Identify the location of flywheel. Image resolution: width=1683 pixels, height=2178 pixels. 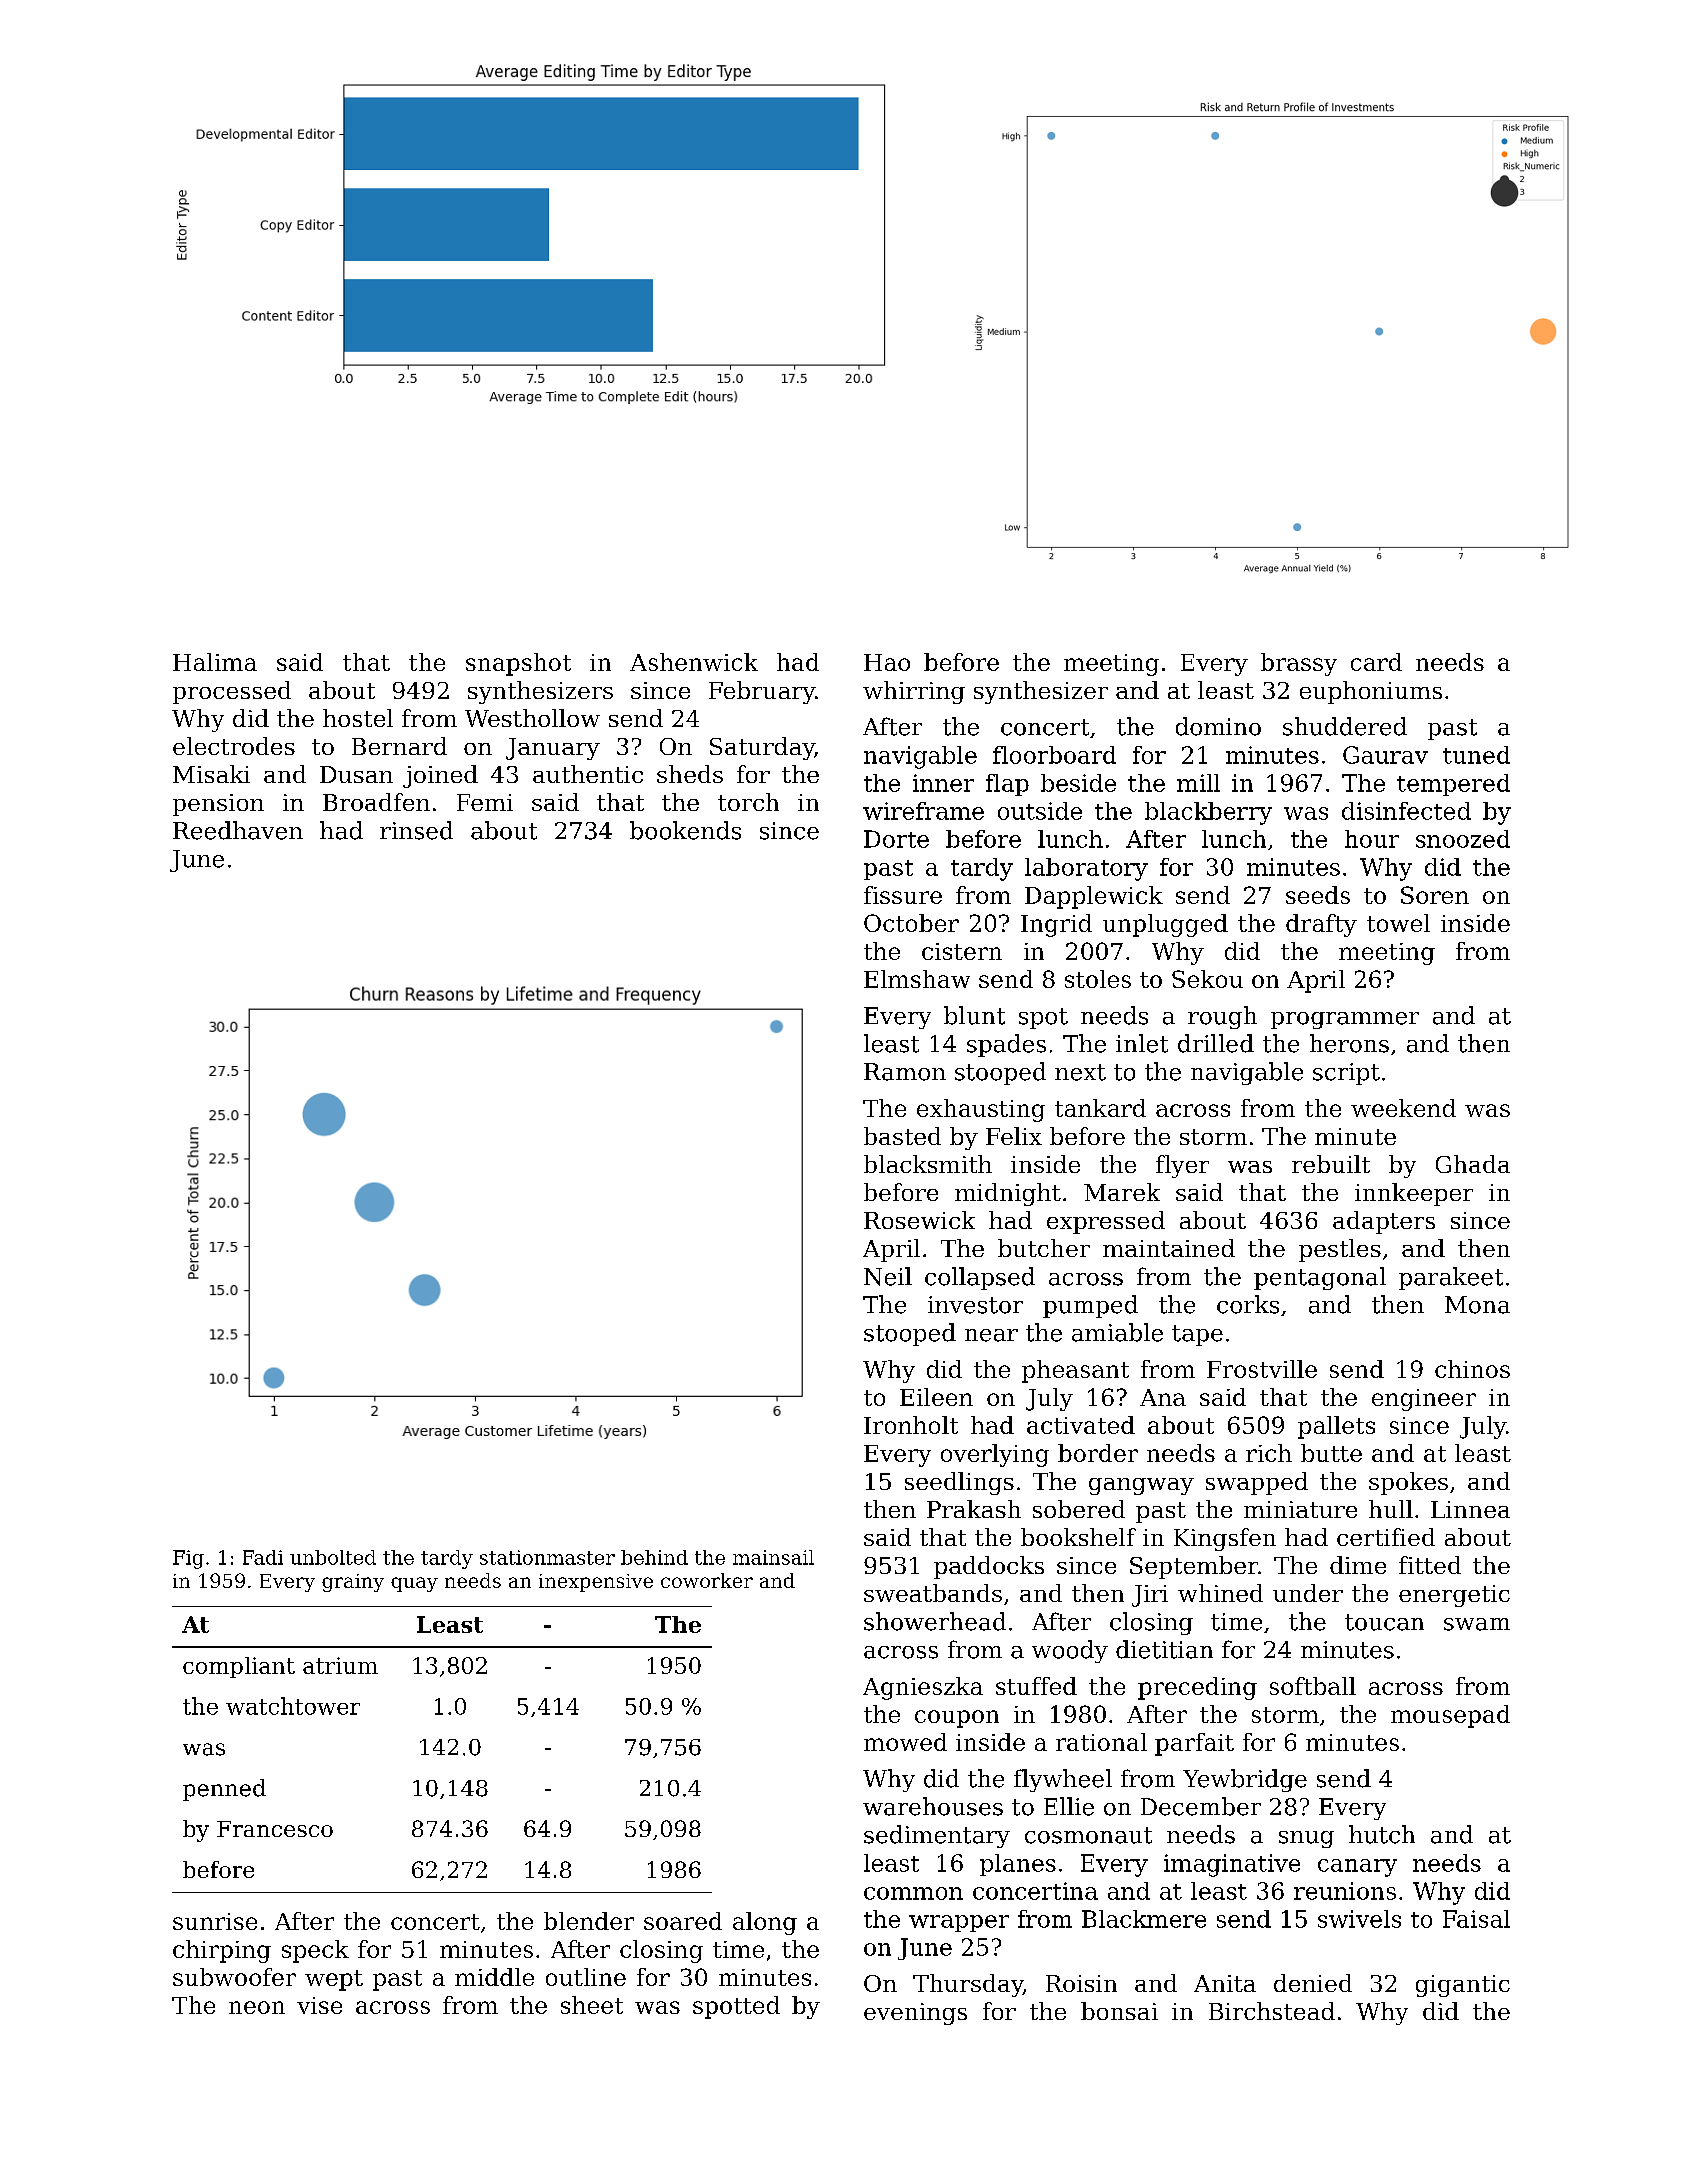
(1063, 1780).
